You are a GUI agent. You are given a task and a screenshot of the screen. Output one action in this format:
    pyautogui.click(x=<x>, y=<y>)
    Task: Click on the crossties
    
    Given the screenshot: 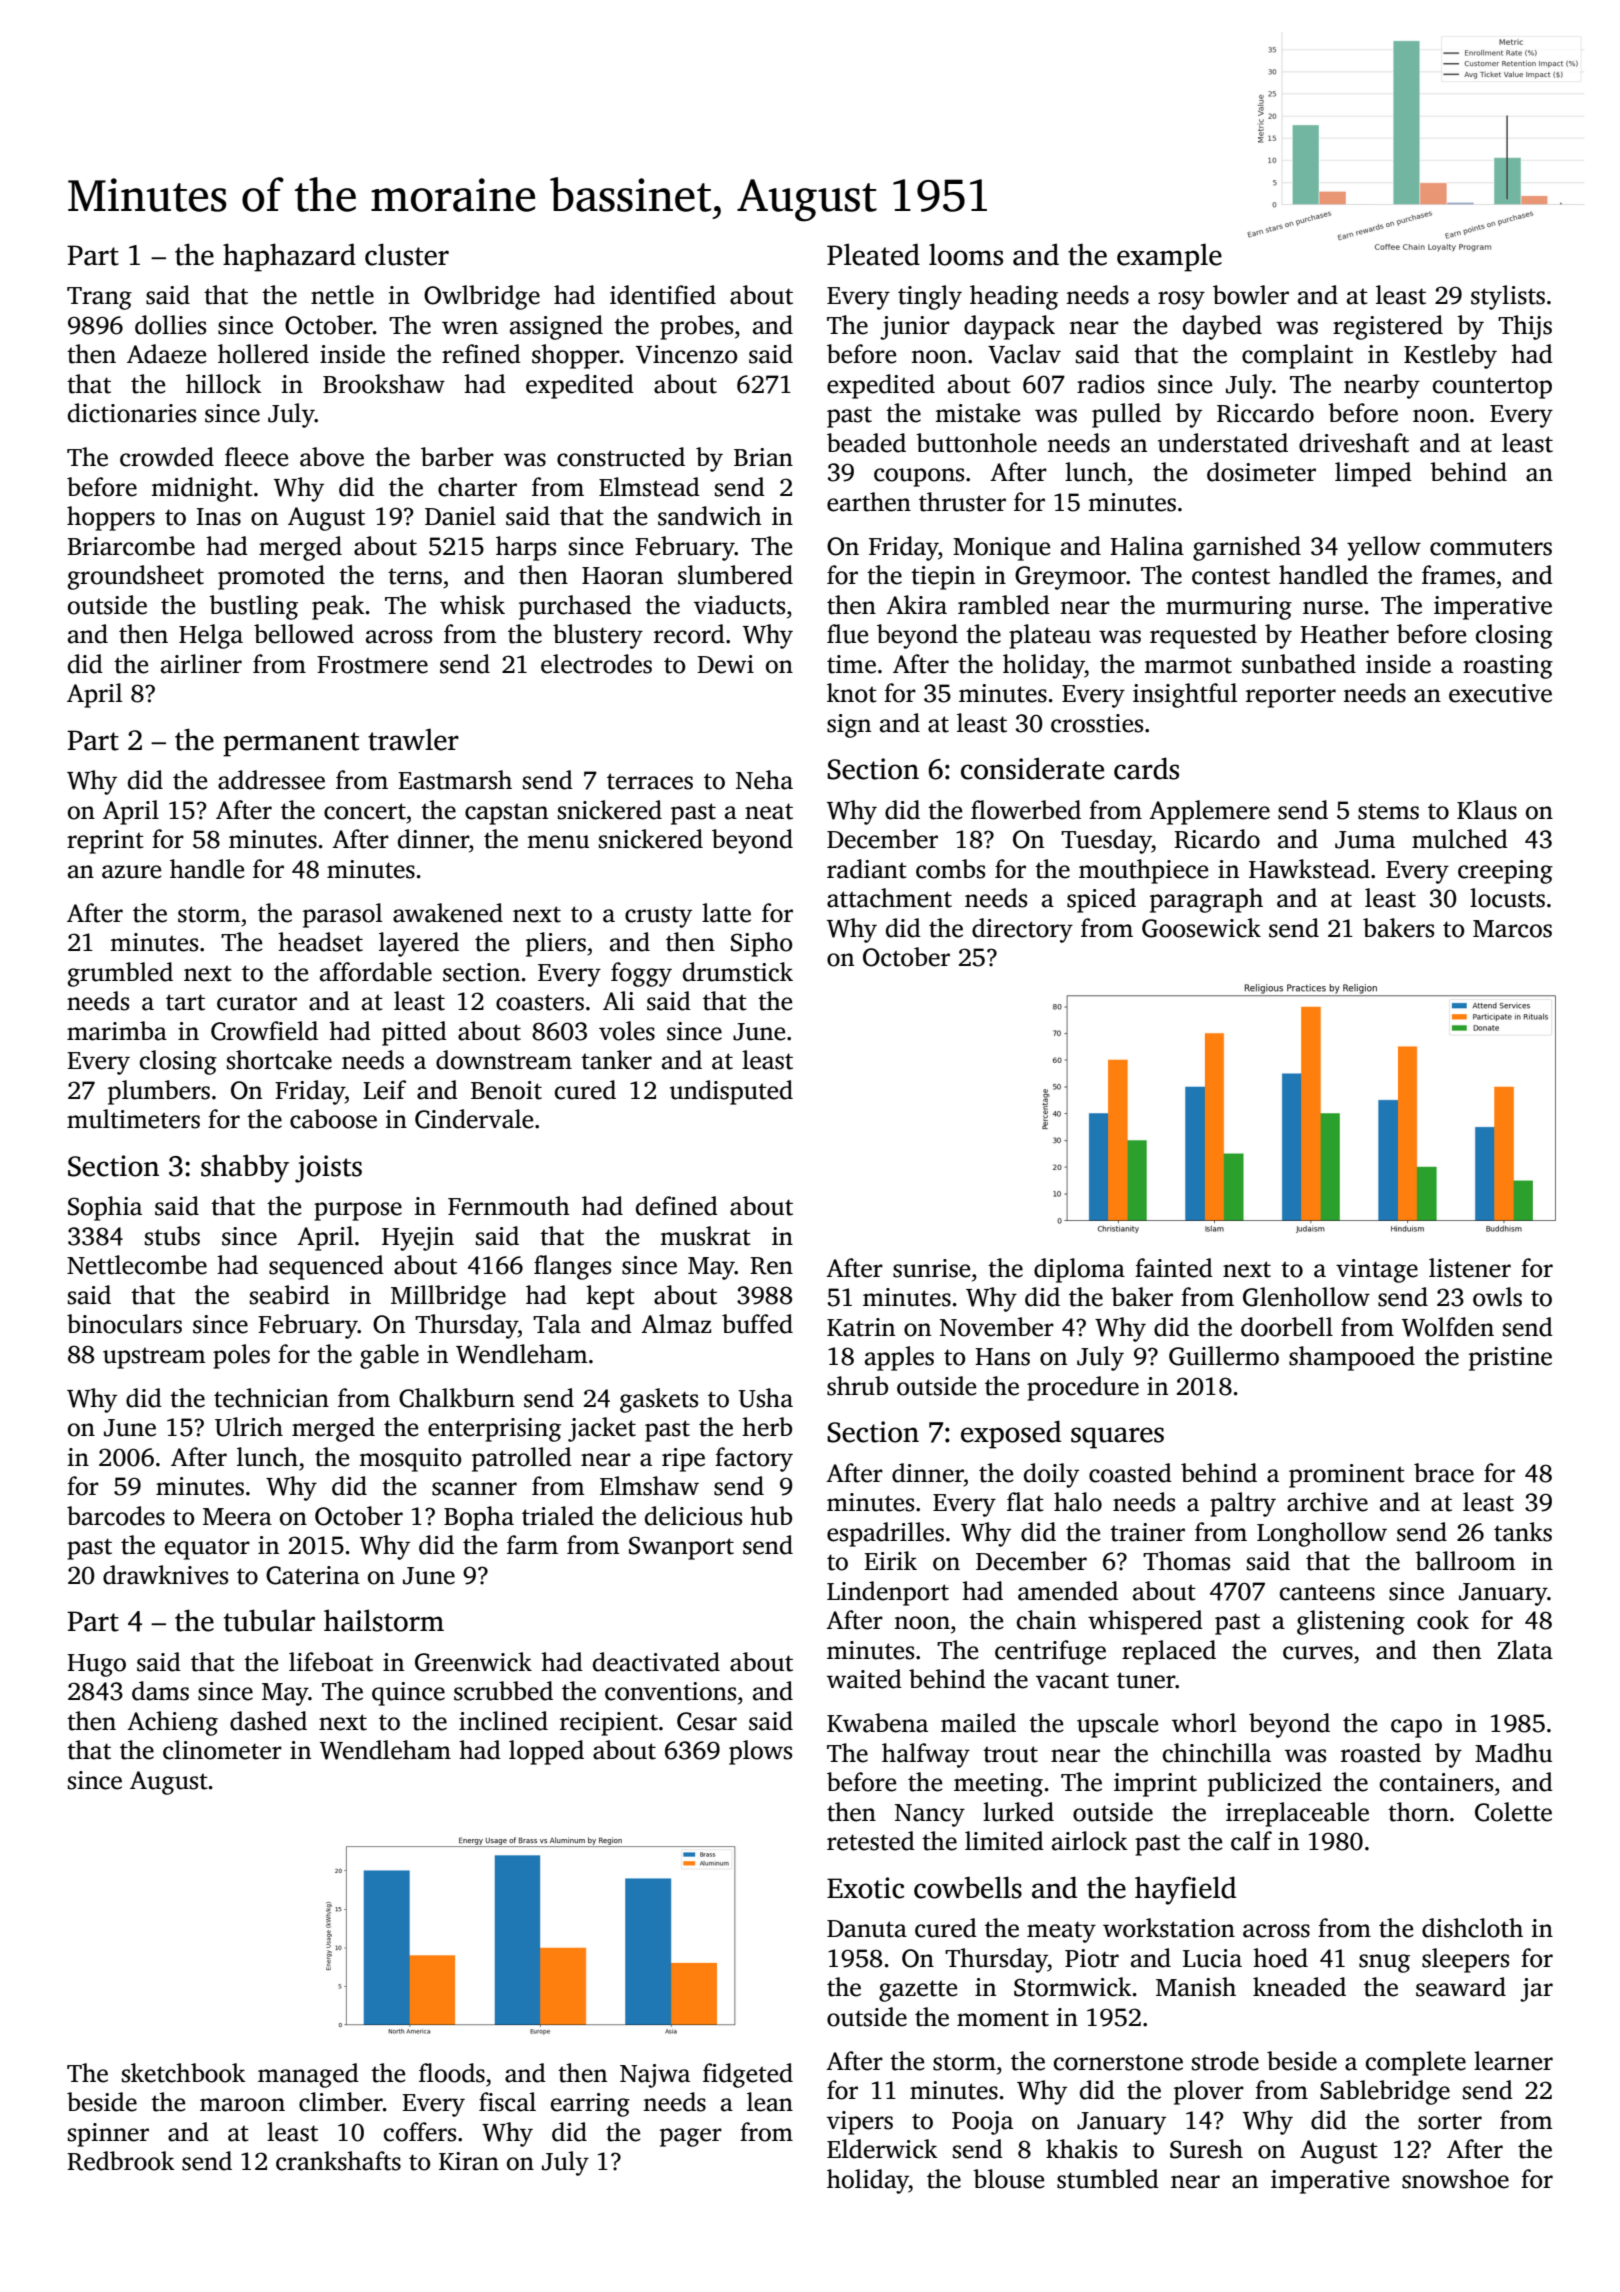 What is the action you would take?
    pyautogui.click(x=1097, y=723)
